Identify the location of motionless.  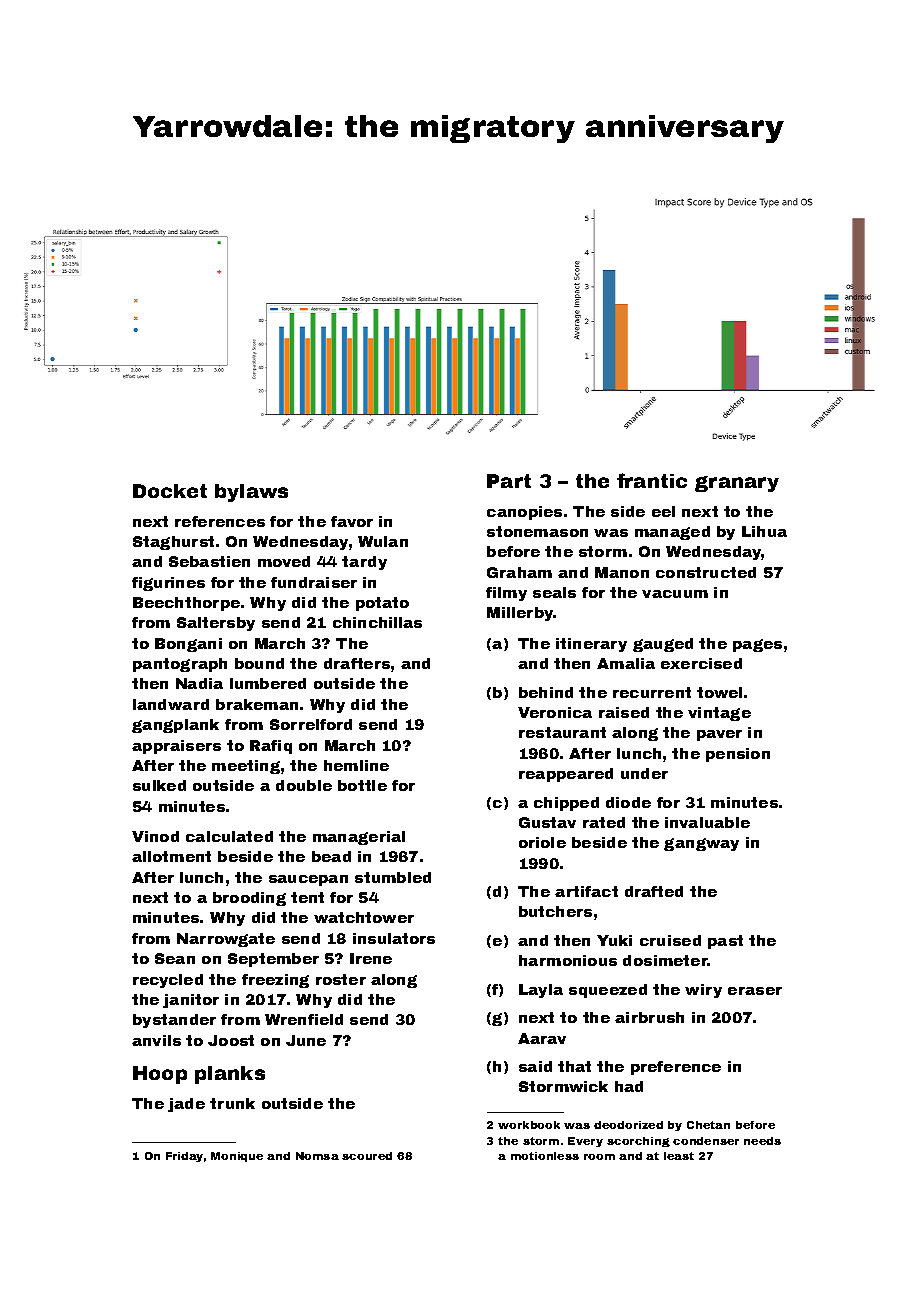
(545, 1156).
